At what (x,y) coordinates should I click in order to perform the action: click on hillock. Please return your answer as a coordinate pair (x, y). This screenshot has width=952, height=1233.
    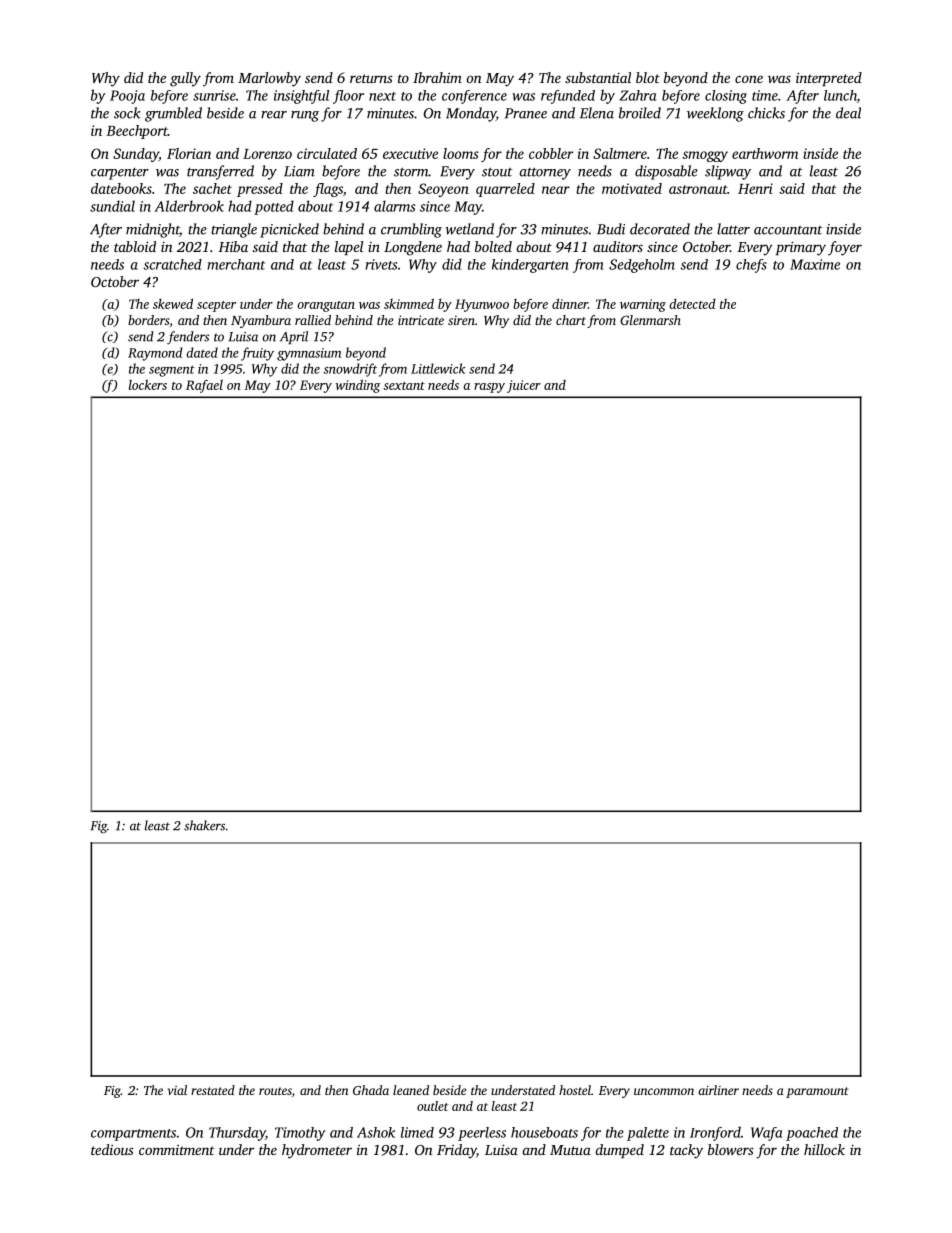
    Looking at the image, I should click on (824, 1149).
